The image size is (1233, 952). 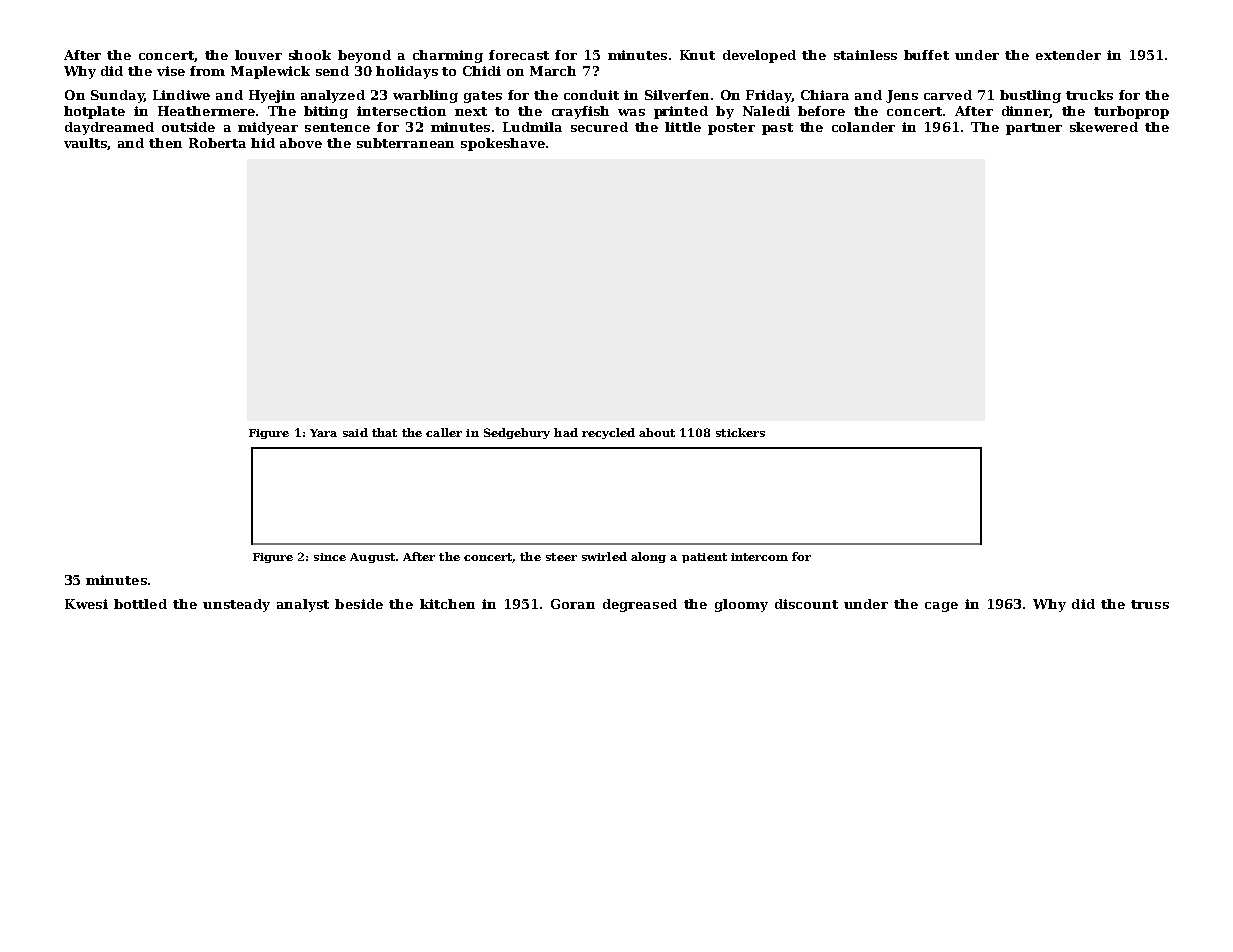 I want to click on trucks, so click(x=1089, y=95).
